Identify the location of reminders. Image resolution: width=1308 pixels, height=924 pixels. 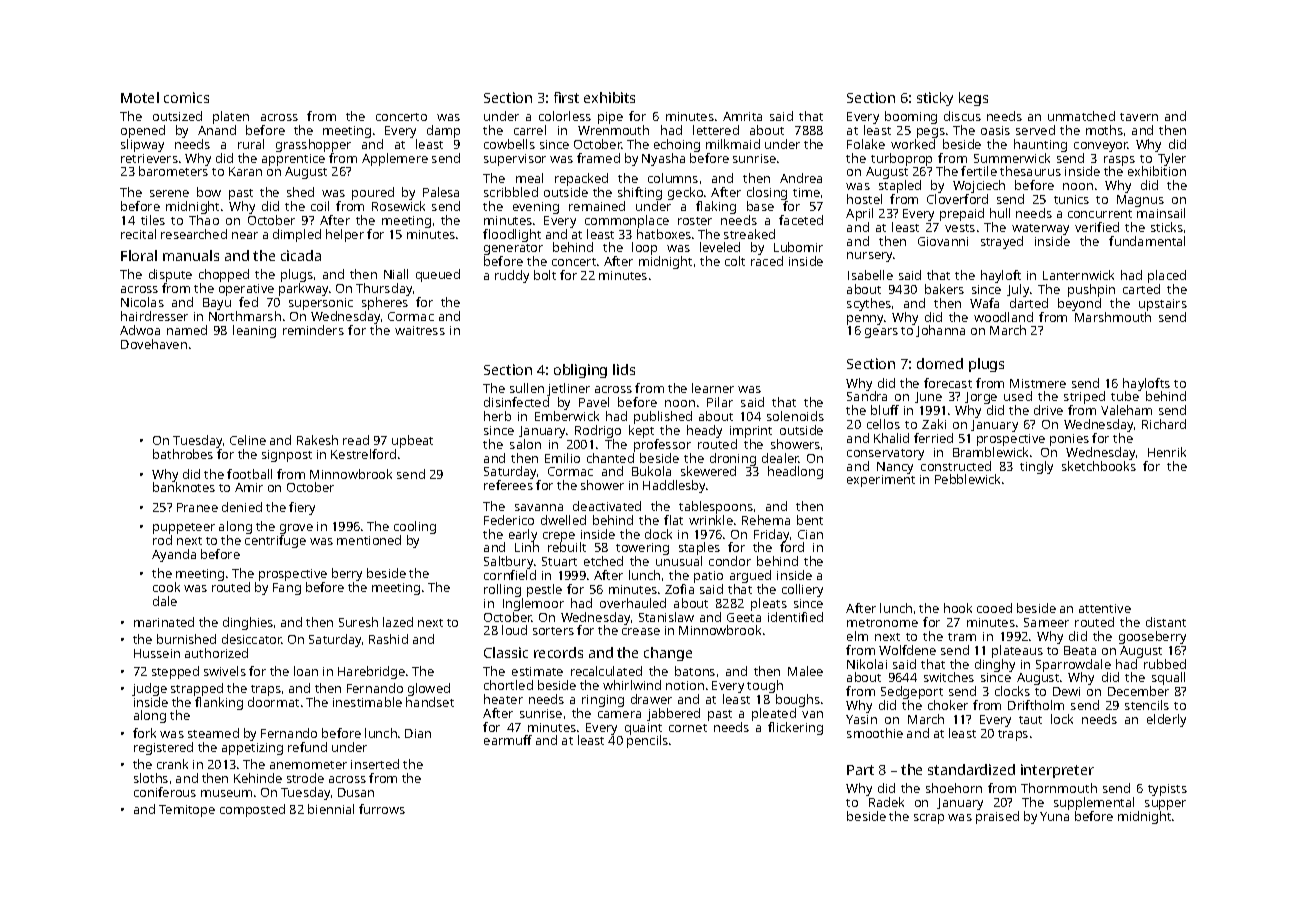
(313, 330).
